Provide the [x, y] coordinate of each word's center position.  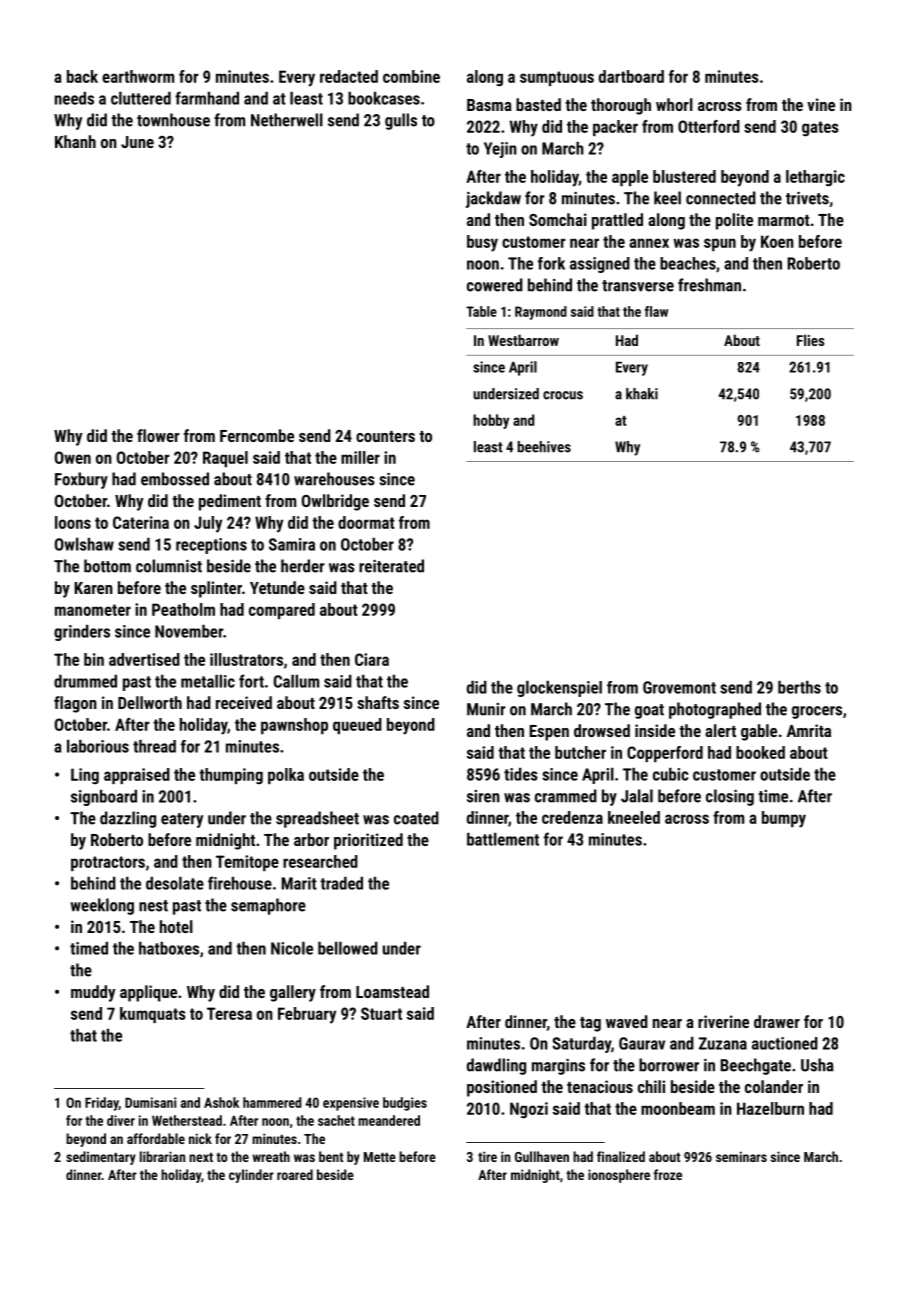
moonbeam [678, 1108]
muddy [93, 993]
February [307, 1015]
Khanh [75, 141]
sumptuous [557, 78]
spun [720, 244]
